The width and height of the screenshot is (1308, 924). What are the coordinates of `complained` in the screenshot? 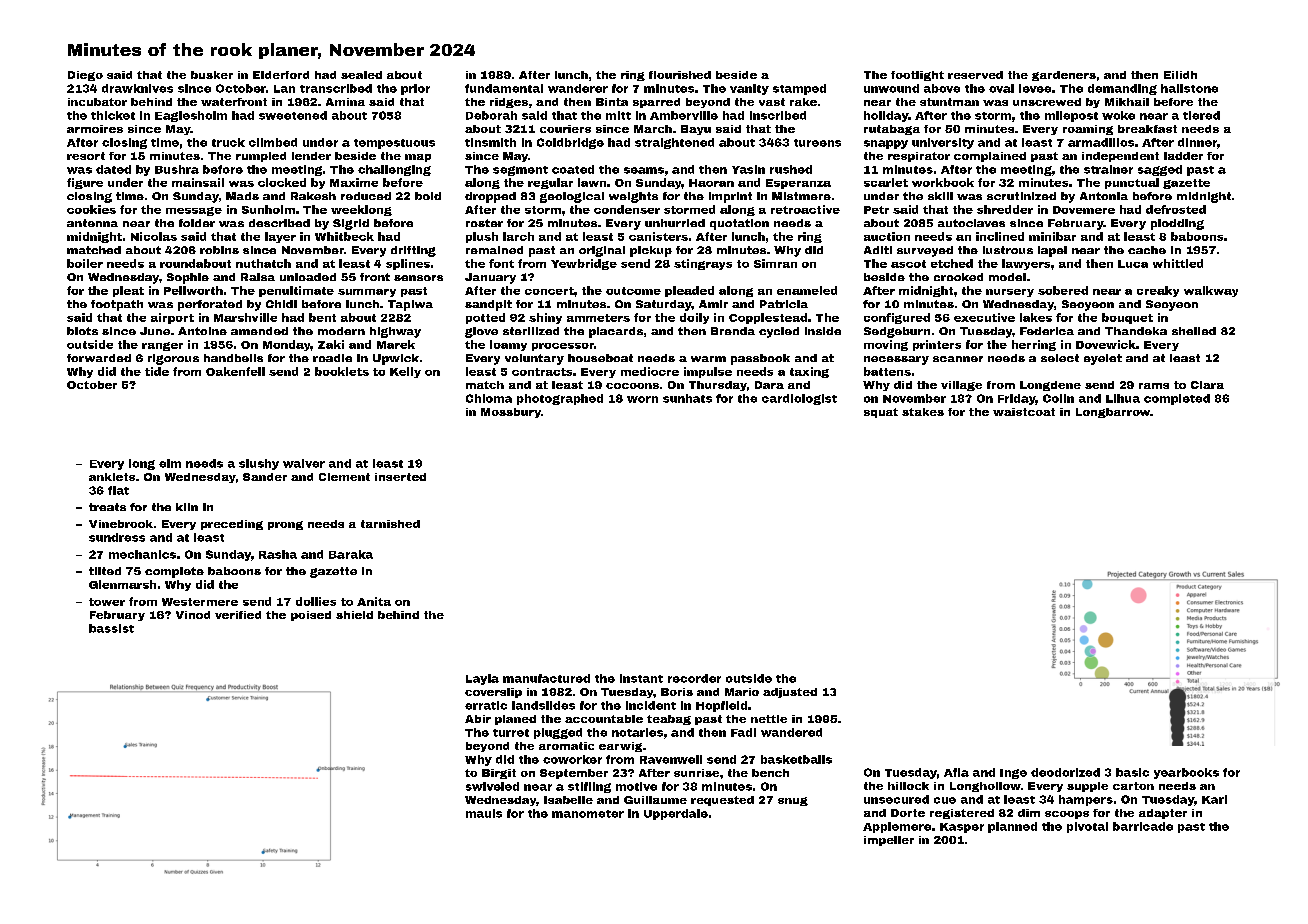 It's located at (990, 157).
